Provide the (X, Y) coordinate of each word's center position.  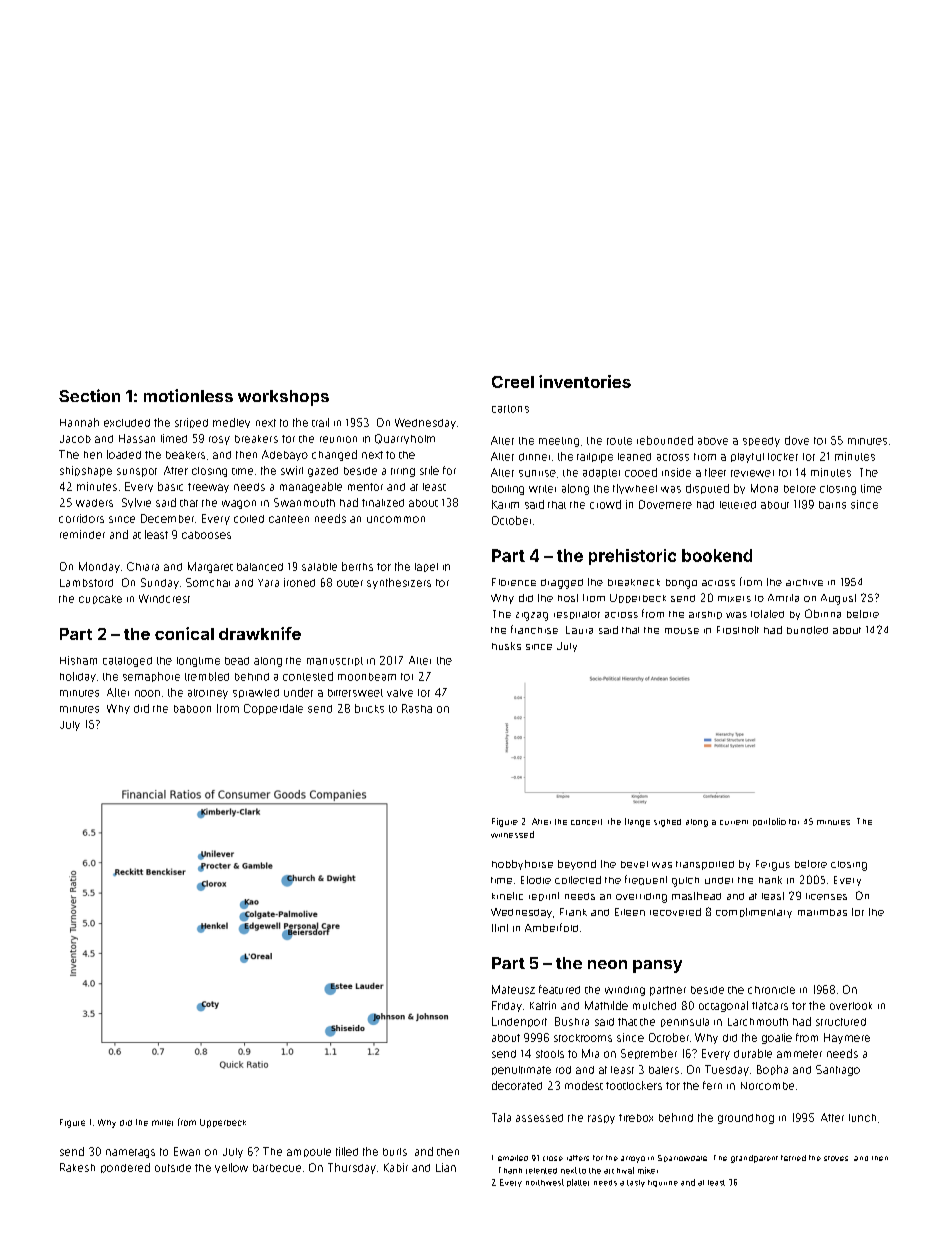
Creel (513, 382)
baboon (192, 709)
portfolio (769, 822)
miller (162, 1123)
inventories (585, 381)
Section (89, 395)
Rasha (417, 708)
